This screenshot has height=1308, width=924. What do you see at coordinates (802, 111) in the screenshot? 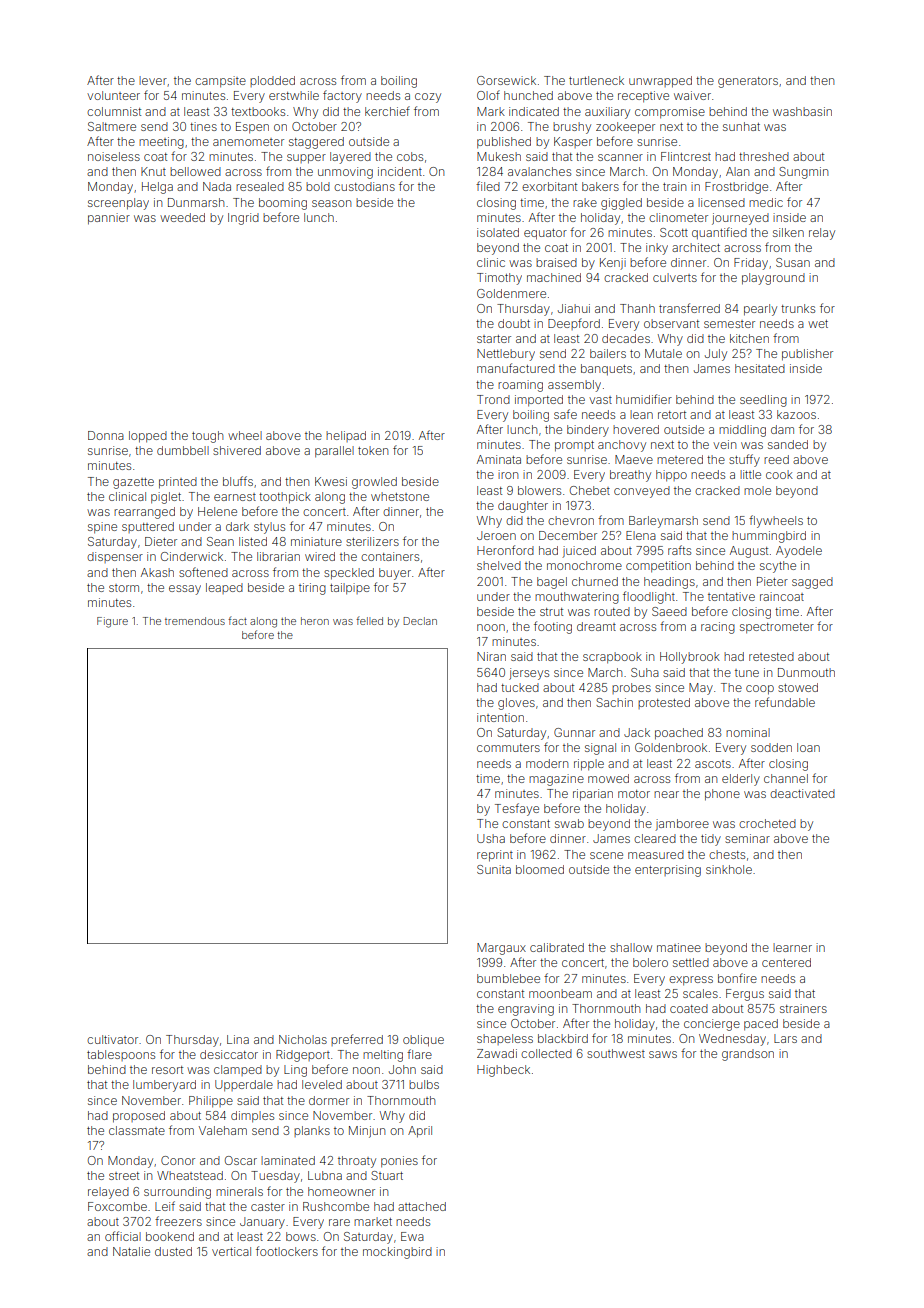
I see `washbasin` at bounding box center [802, 111].
